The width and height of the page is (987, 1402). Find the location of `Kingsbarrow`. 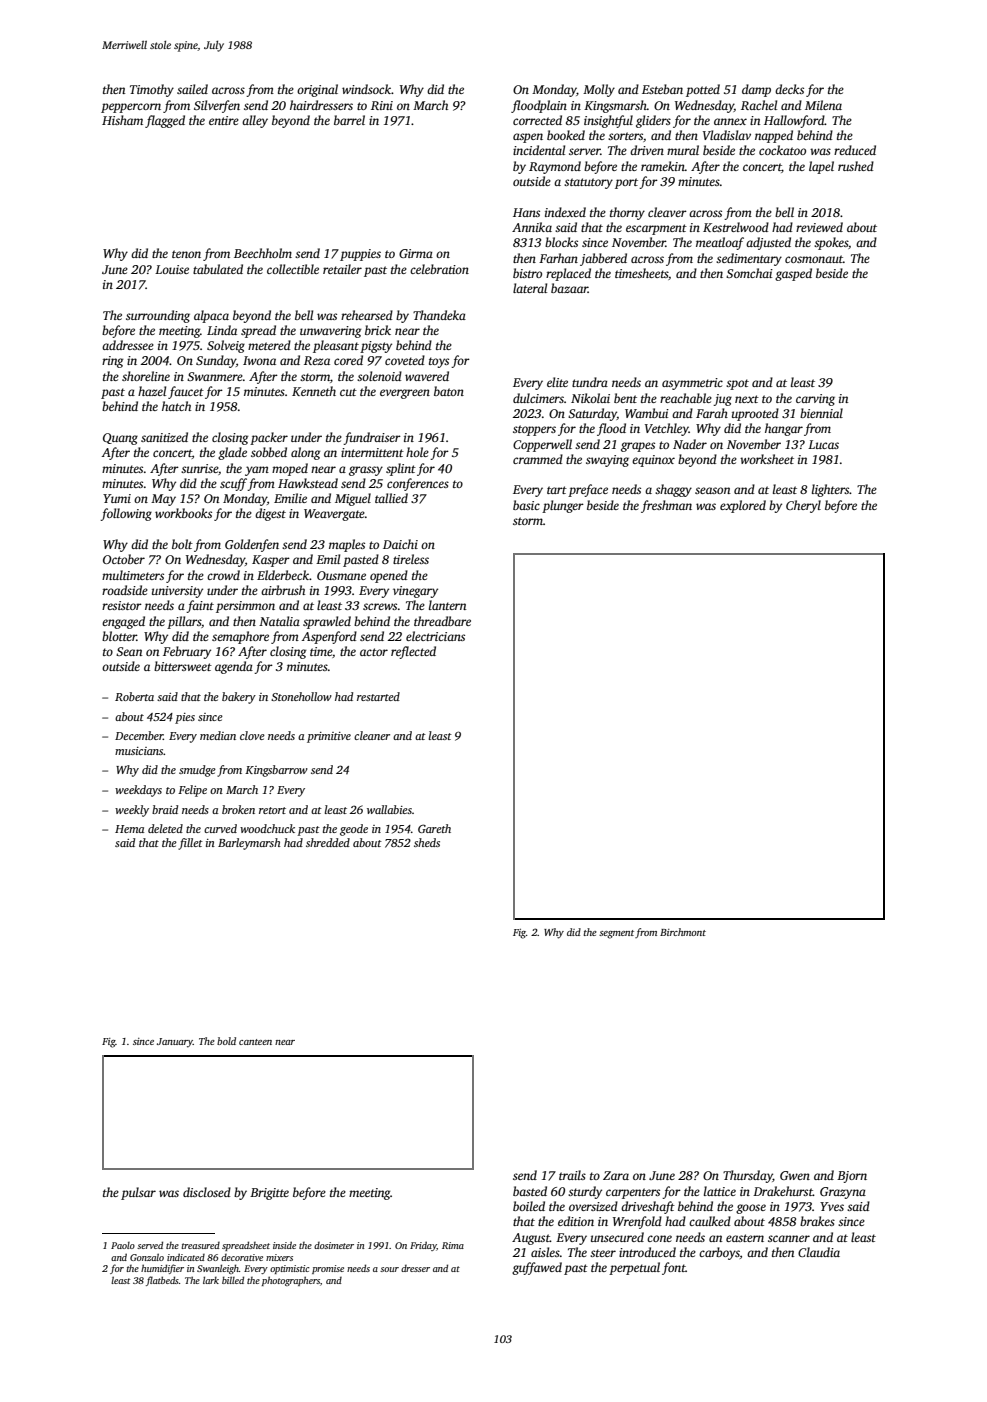

Kingsbarrow is located at coordinates (276, 771).
